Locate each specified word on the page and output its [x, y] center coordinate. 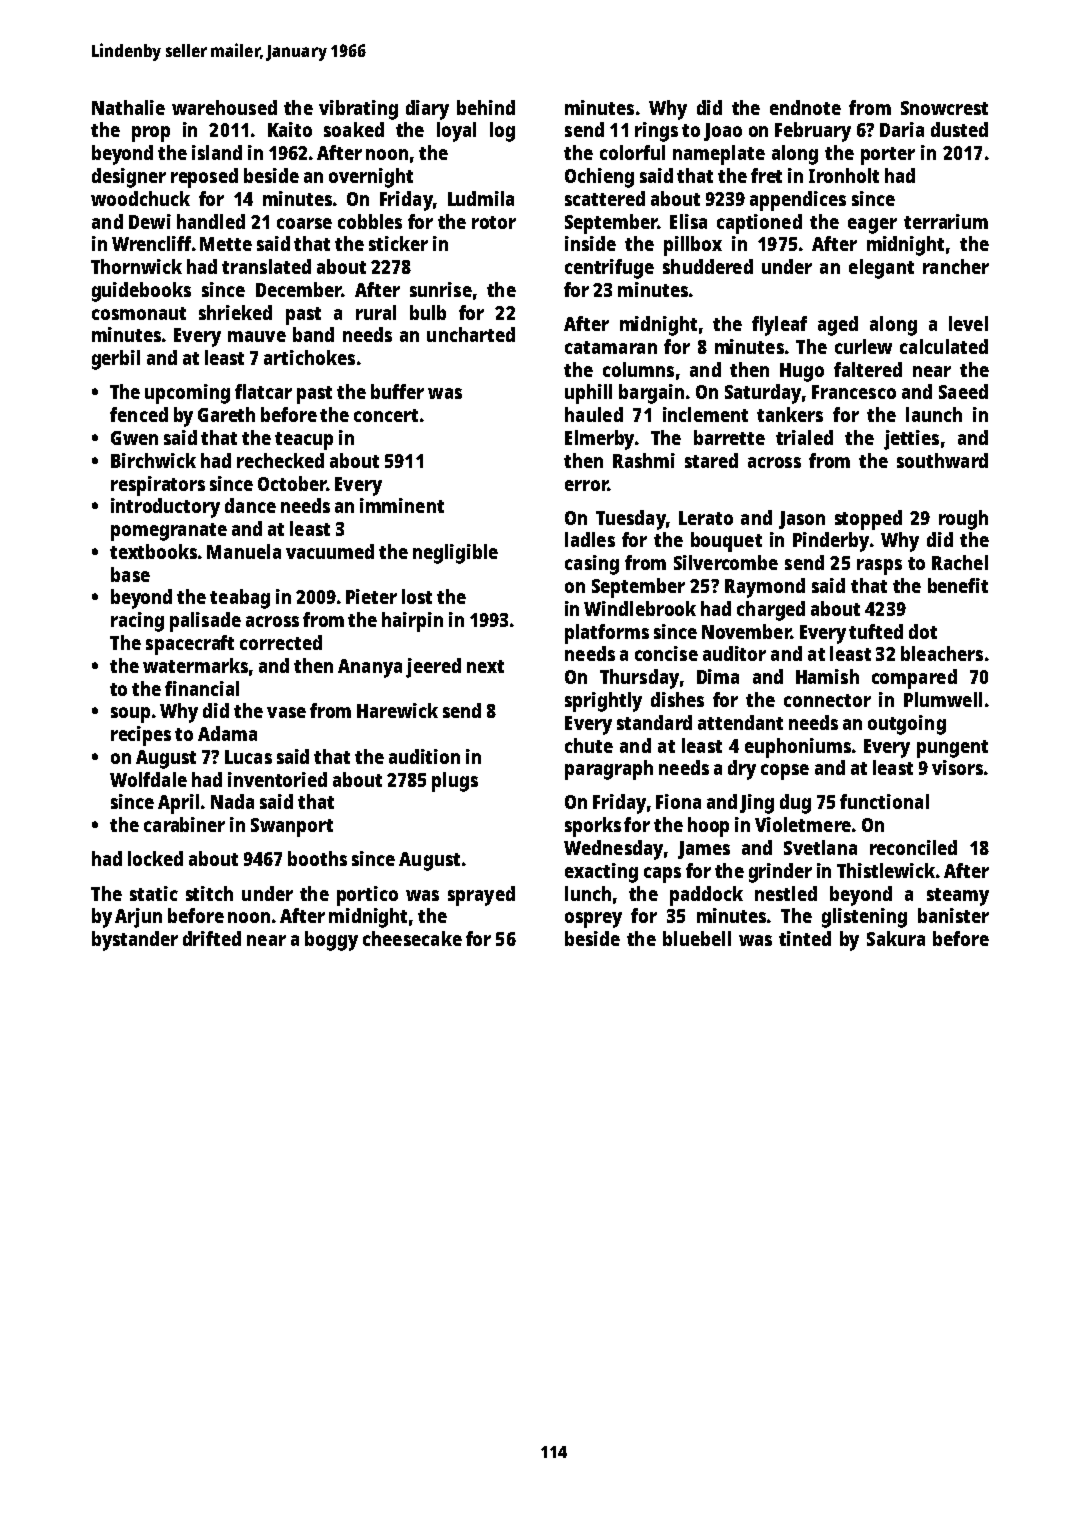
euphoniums [798, 748]
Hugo [802, 372]
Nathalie [128, 107]
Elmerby [599, 440]
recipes [141, 736]
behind [486, 107]
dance [250, 505]
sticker [398, 243]
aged [838, 326]
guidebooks [141, 292]
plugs [455, 782]
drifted [212, 938]
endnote [805, 107]
